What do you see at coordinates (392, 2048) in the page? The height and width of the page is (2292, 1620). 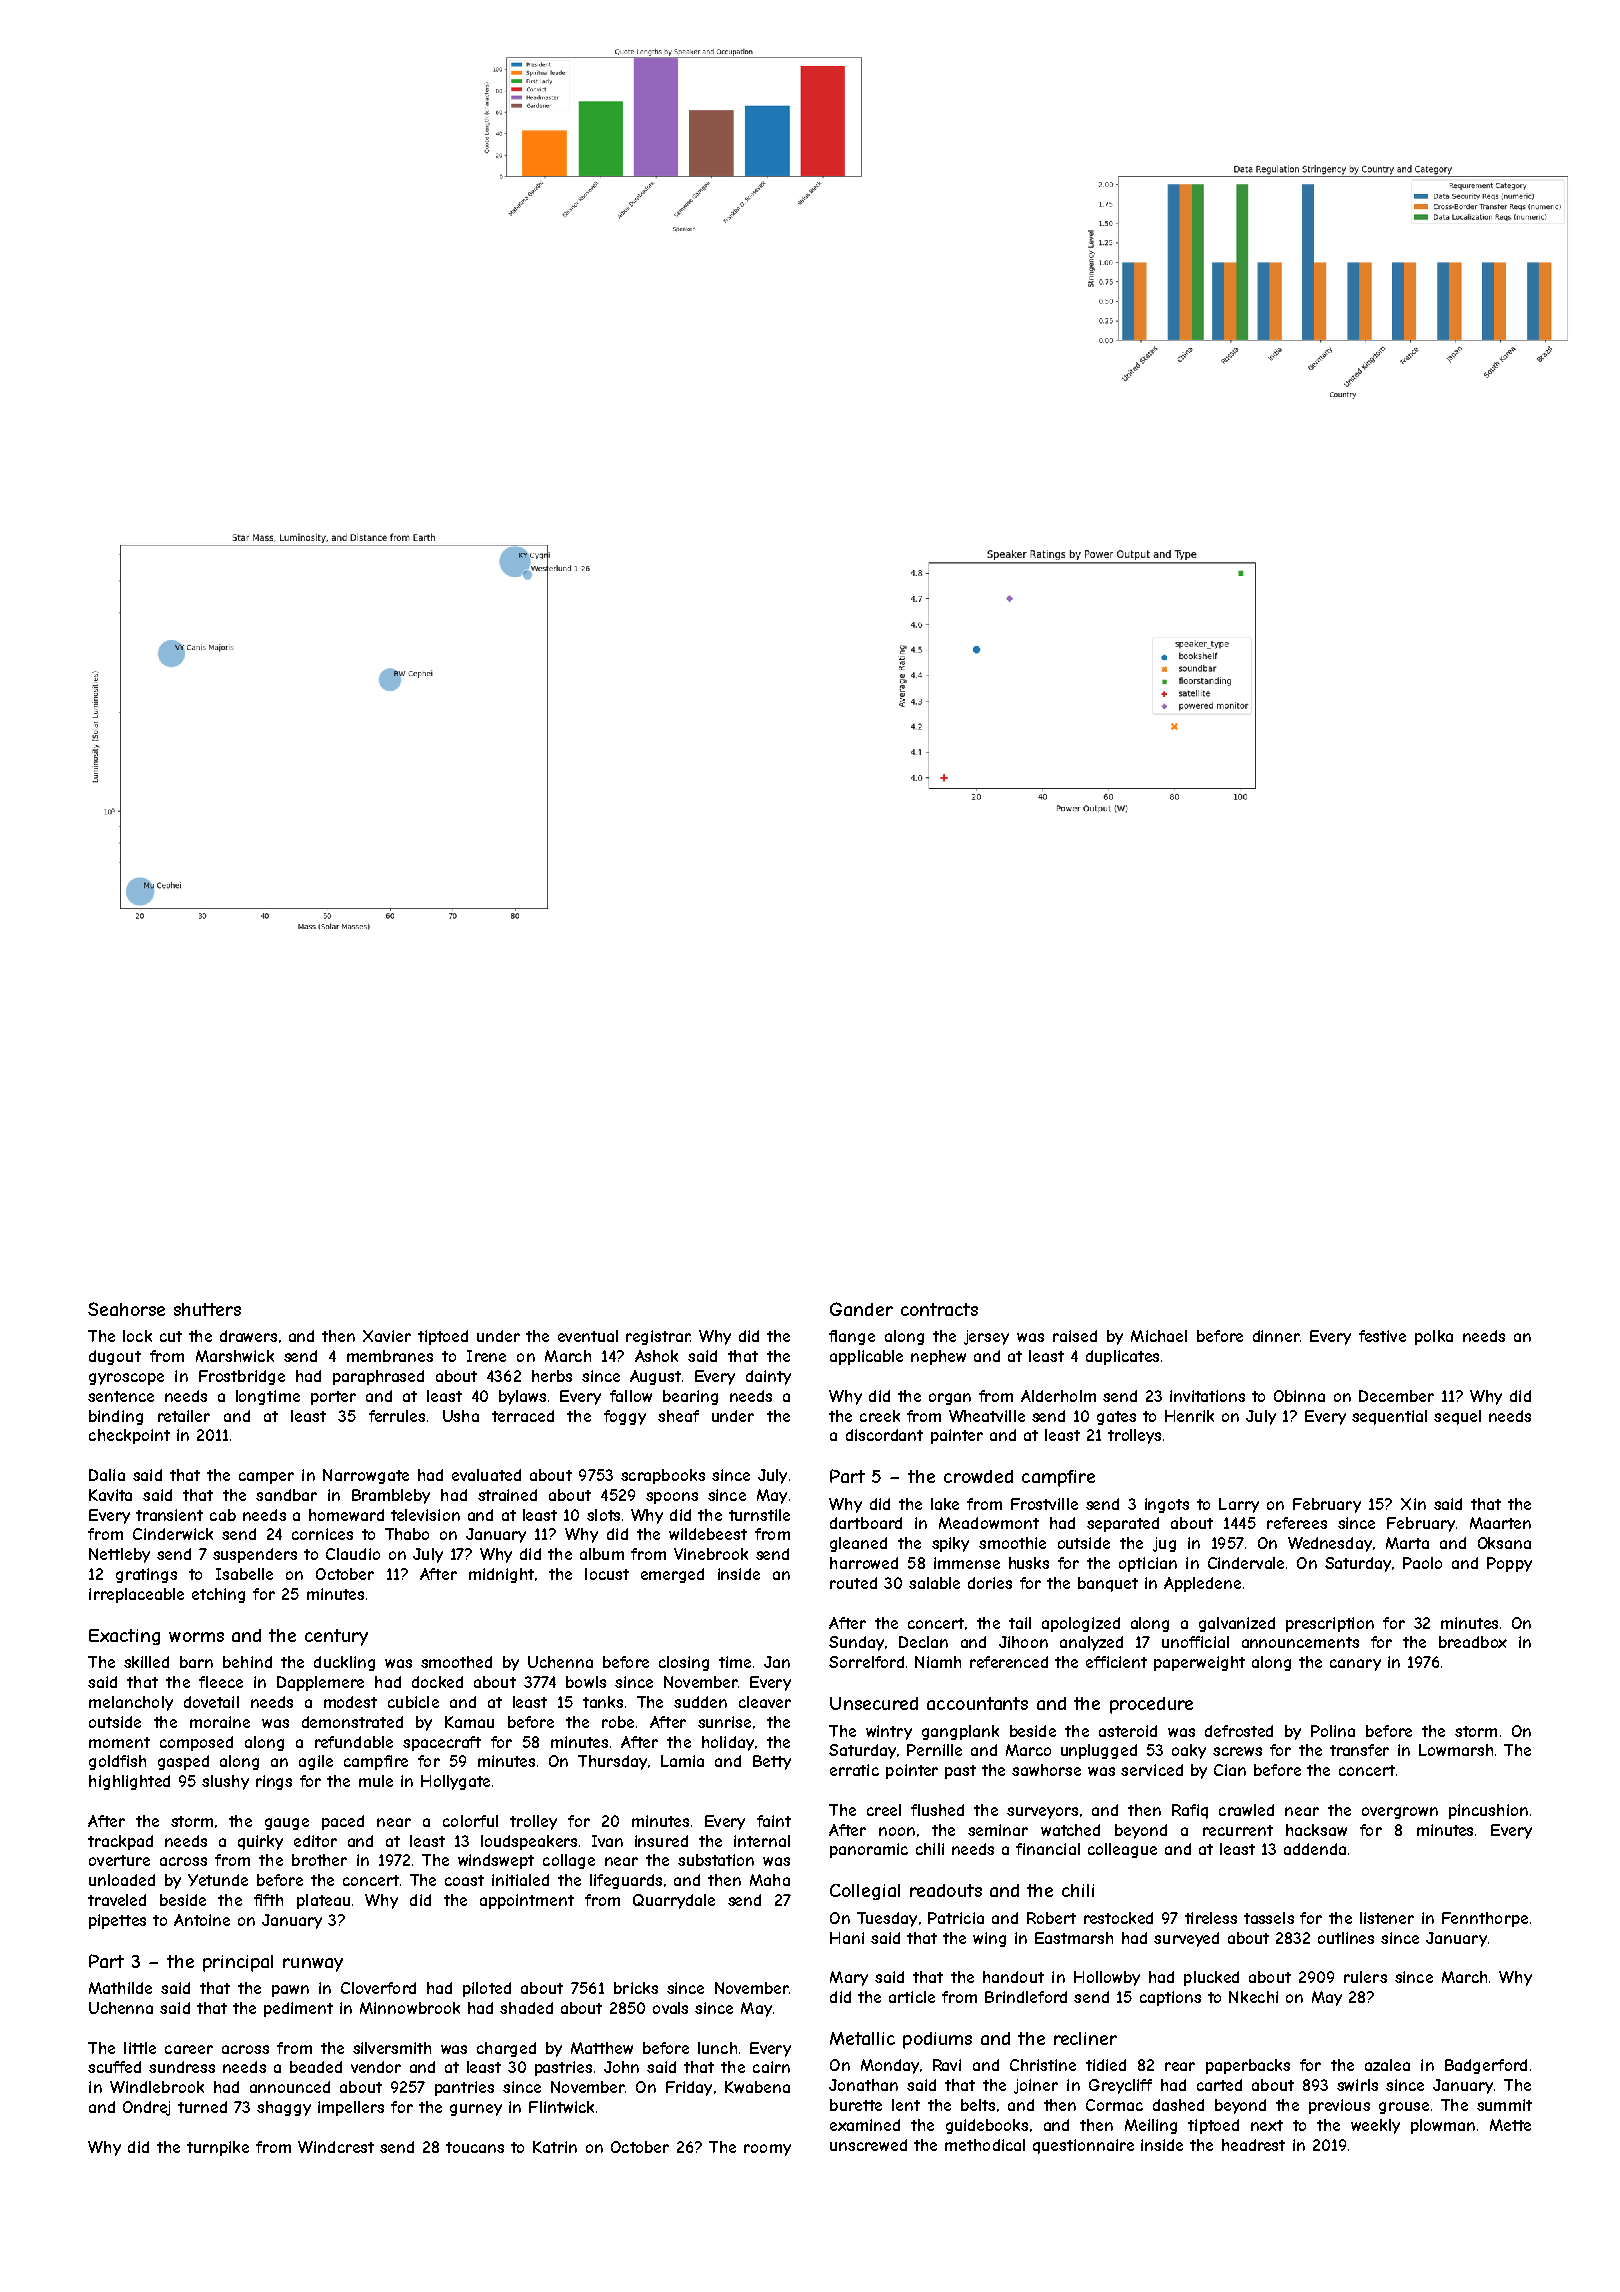 I see `silversmith` at bounding box center [392, 2048].
